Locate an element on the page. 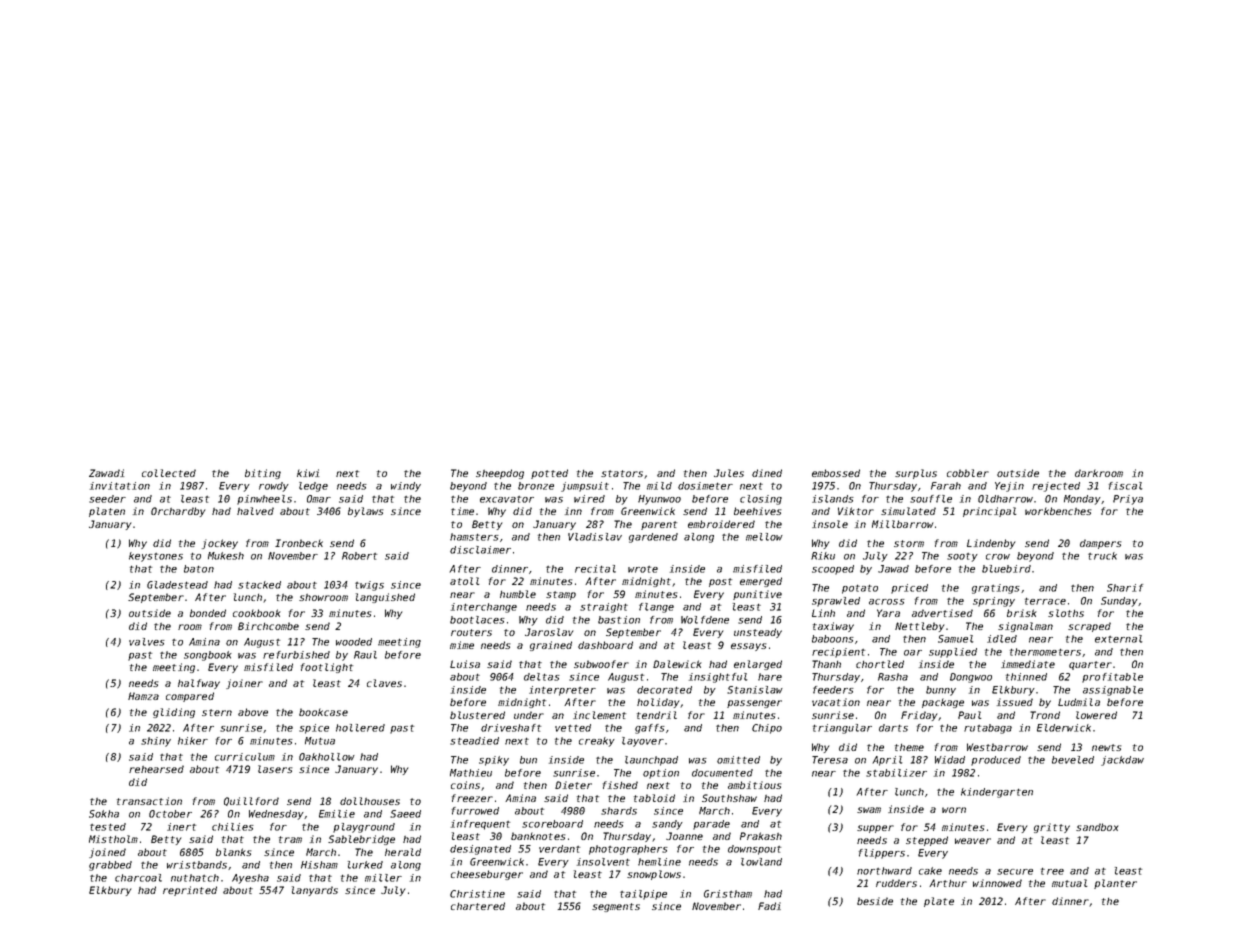 Image resolution: width=1233 pixels, height=952 pixels. feeders is located at coordinates (833, 690).
